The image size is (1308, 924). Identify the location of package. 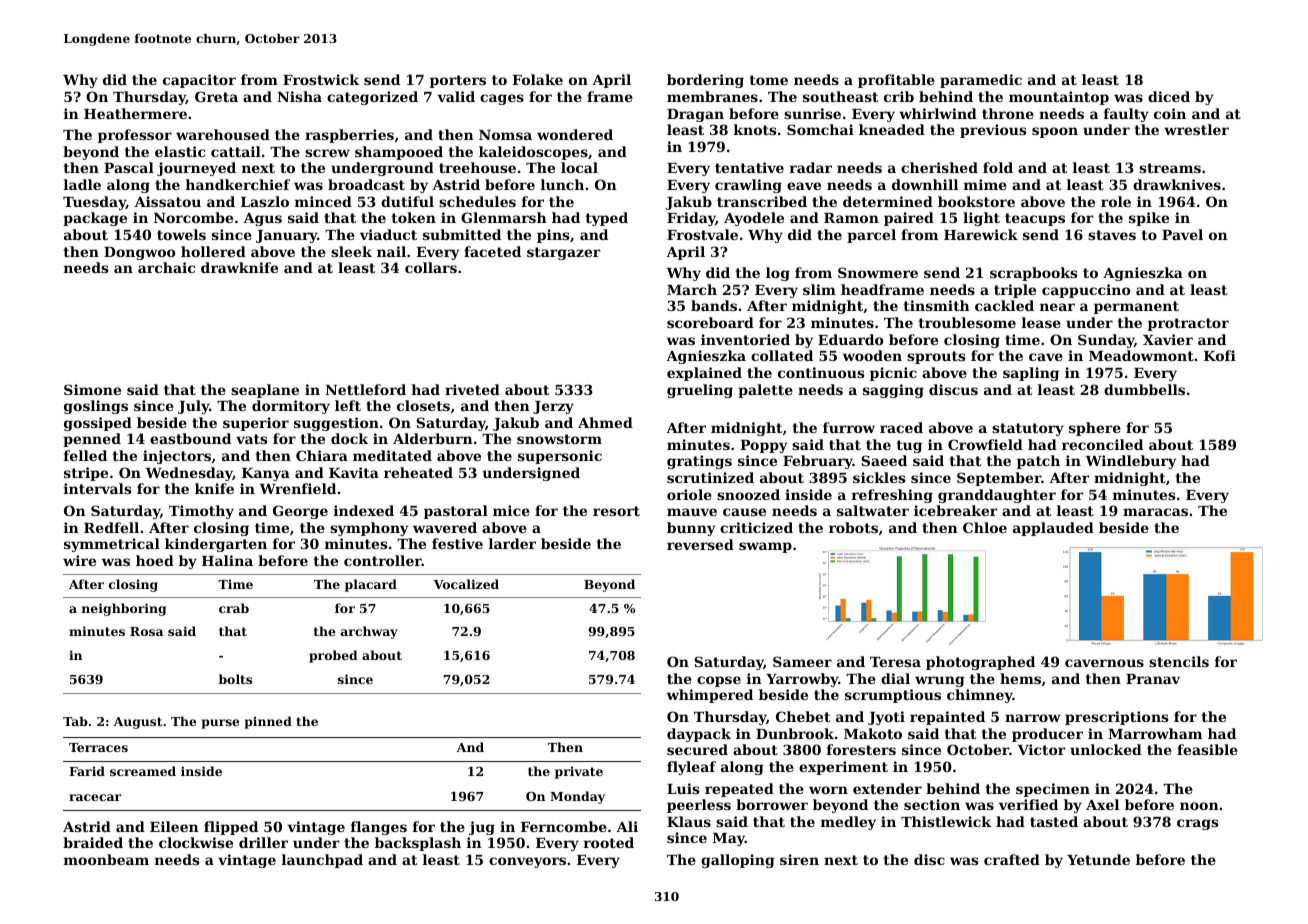
(95, 219).
